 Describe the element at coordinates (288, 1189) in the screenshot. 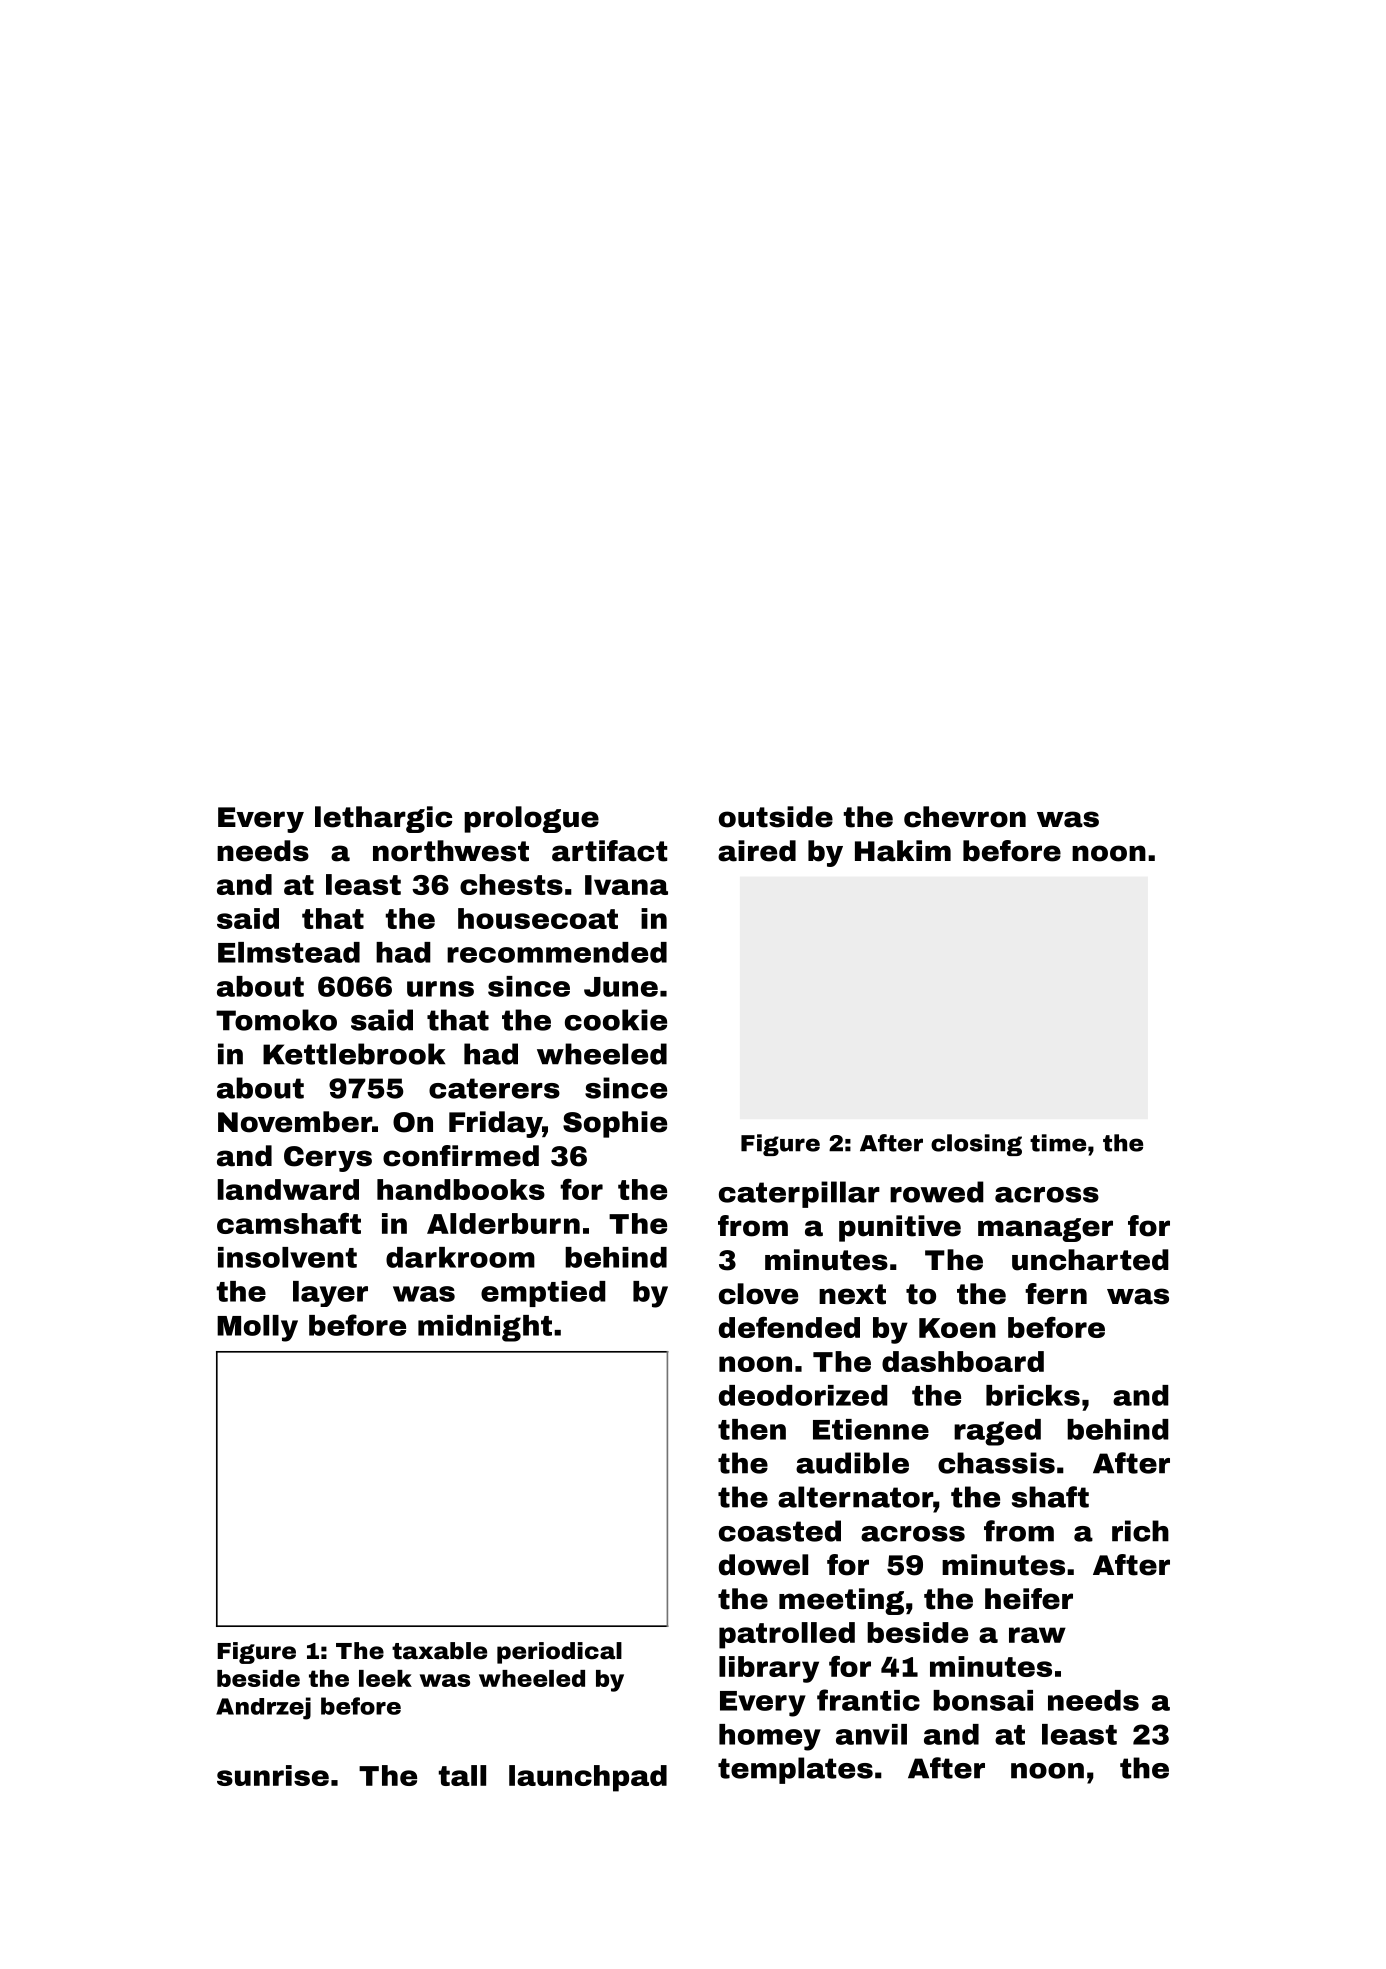

I see `landward` at that location.
